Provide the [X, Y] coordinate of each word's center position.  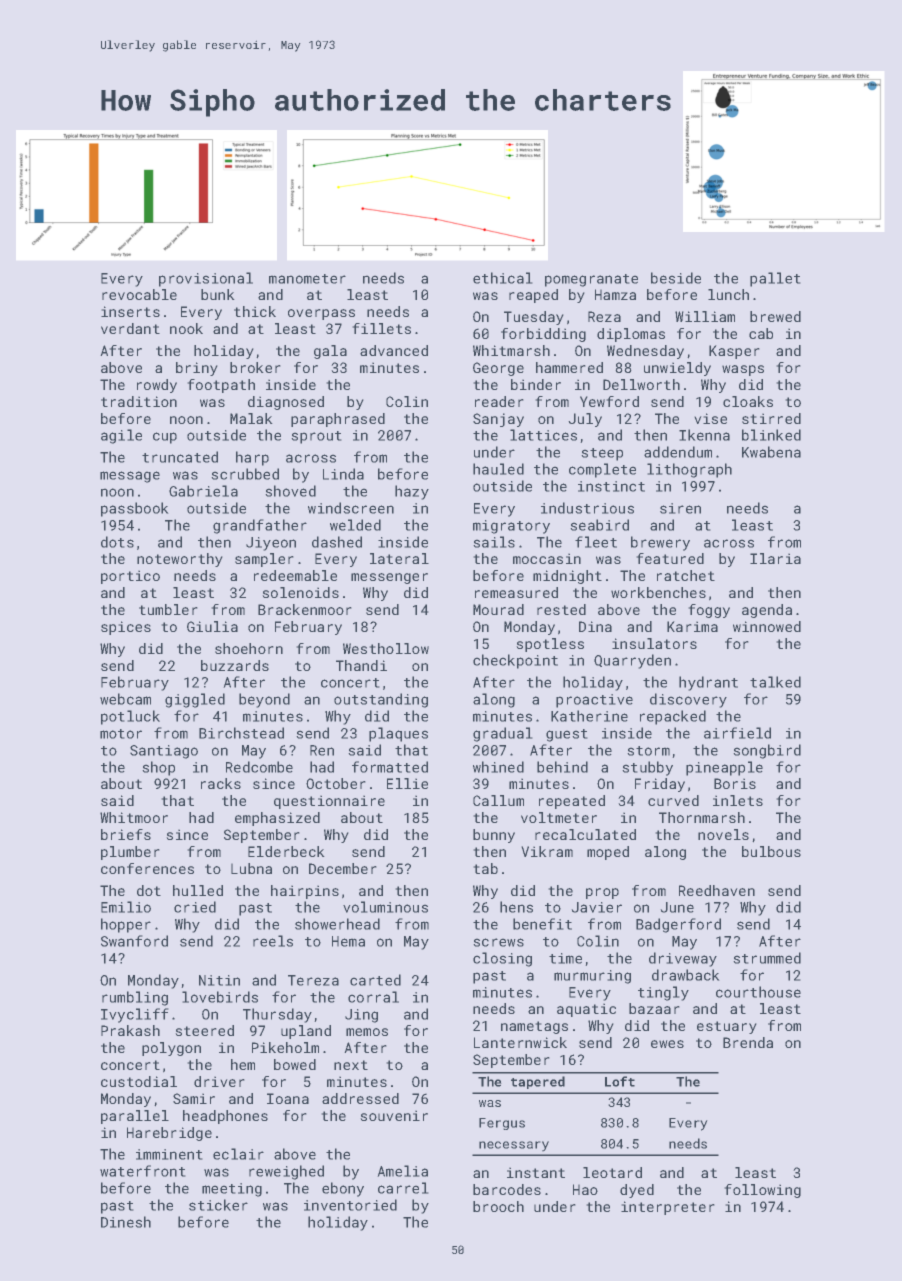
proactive [594, 701]
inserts [130, 311]
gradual [502, 734]
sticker [218, 1205]
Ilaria [775, 558]
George [498, 369]
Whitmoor [134, 817]
